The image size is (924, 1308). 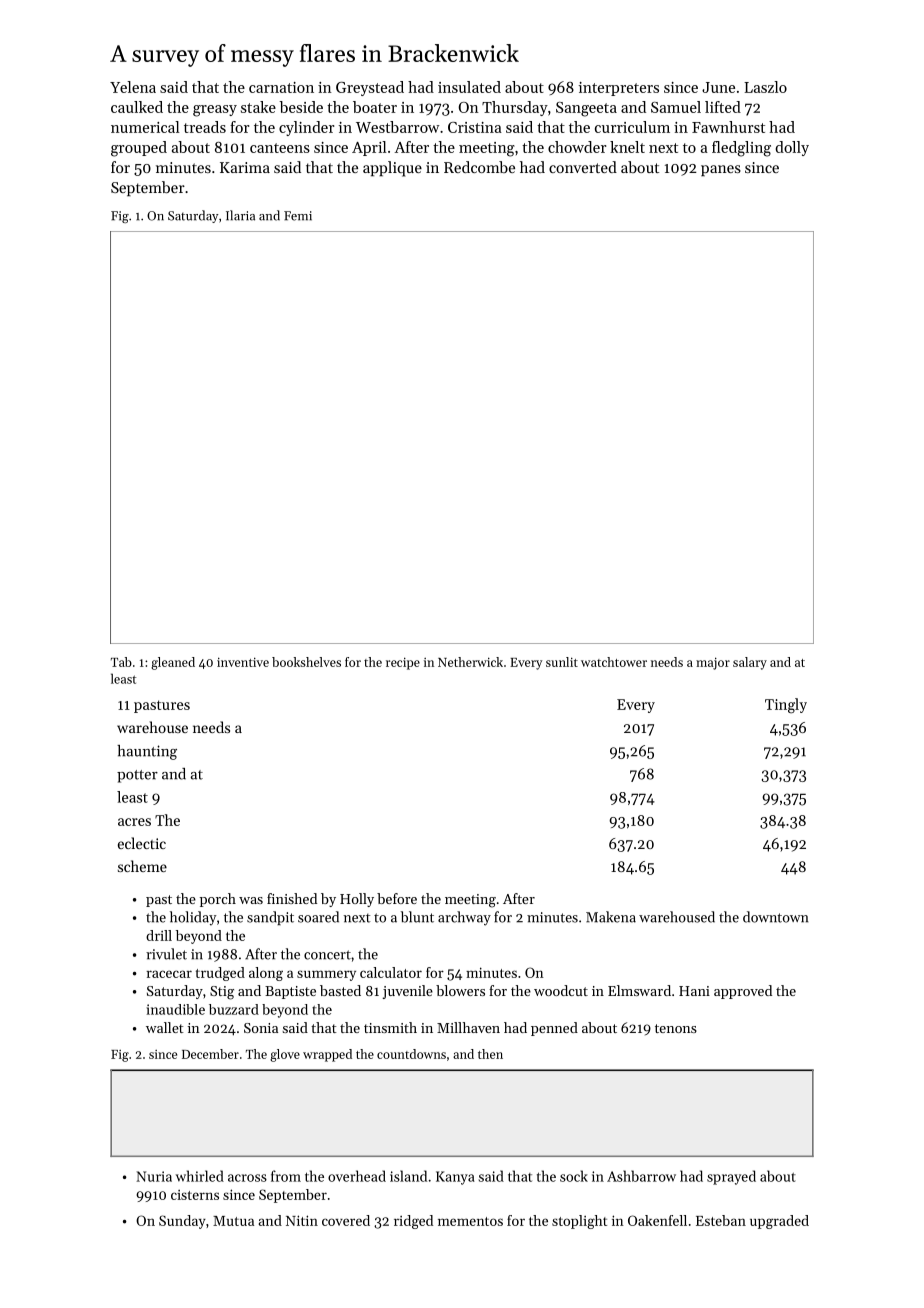 What do you see at coordinates (258, 107) in the page?
I see `stake` at bounding box center [258, 107].
